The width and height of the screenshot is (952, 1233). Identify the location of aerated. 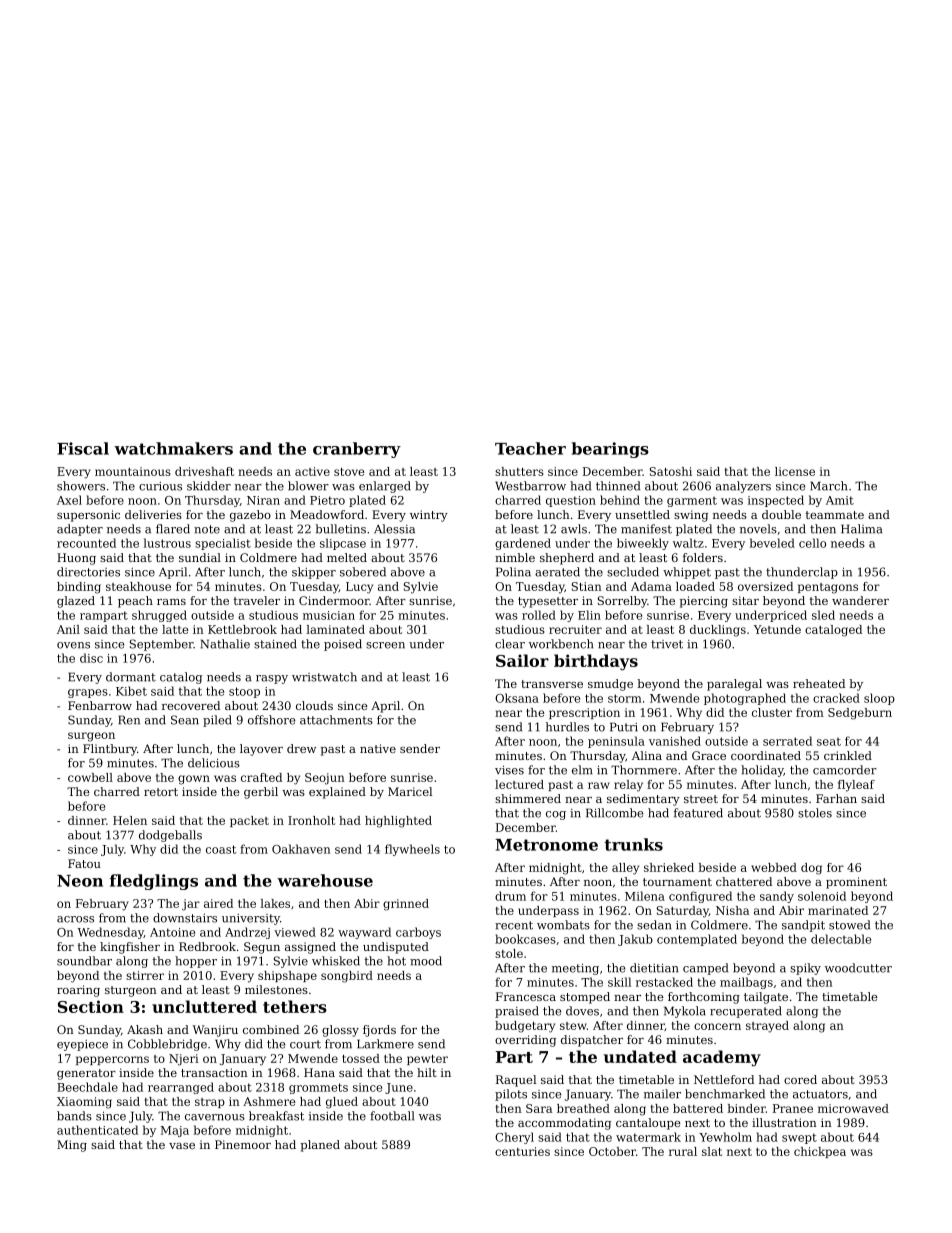
(557, 572).
